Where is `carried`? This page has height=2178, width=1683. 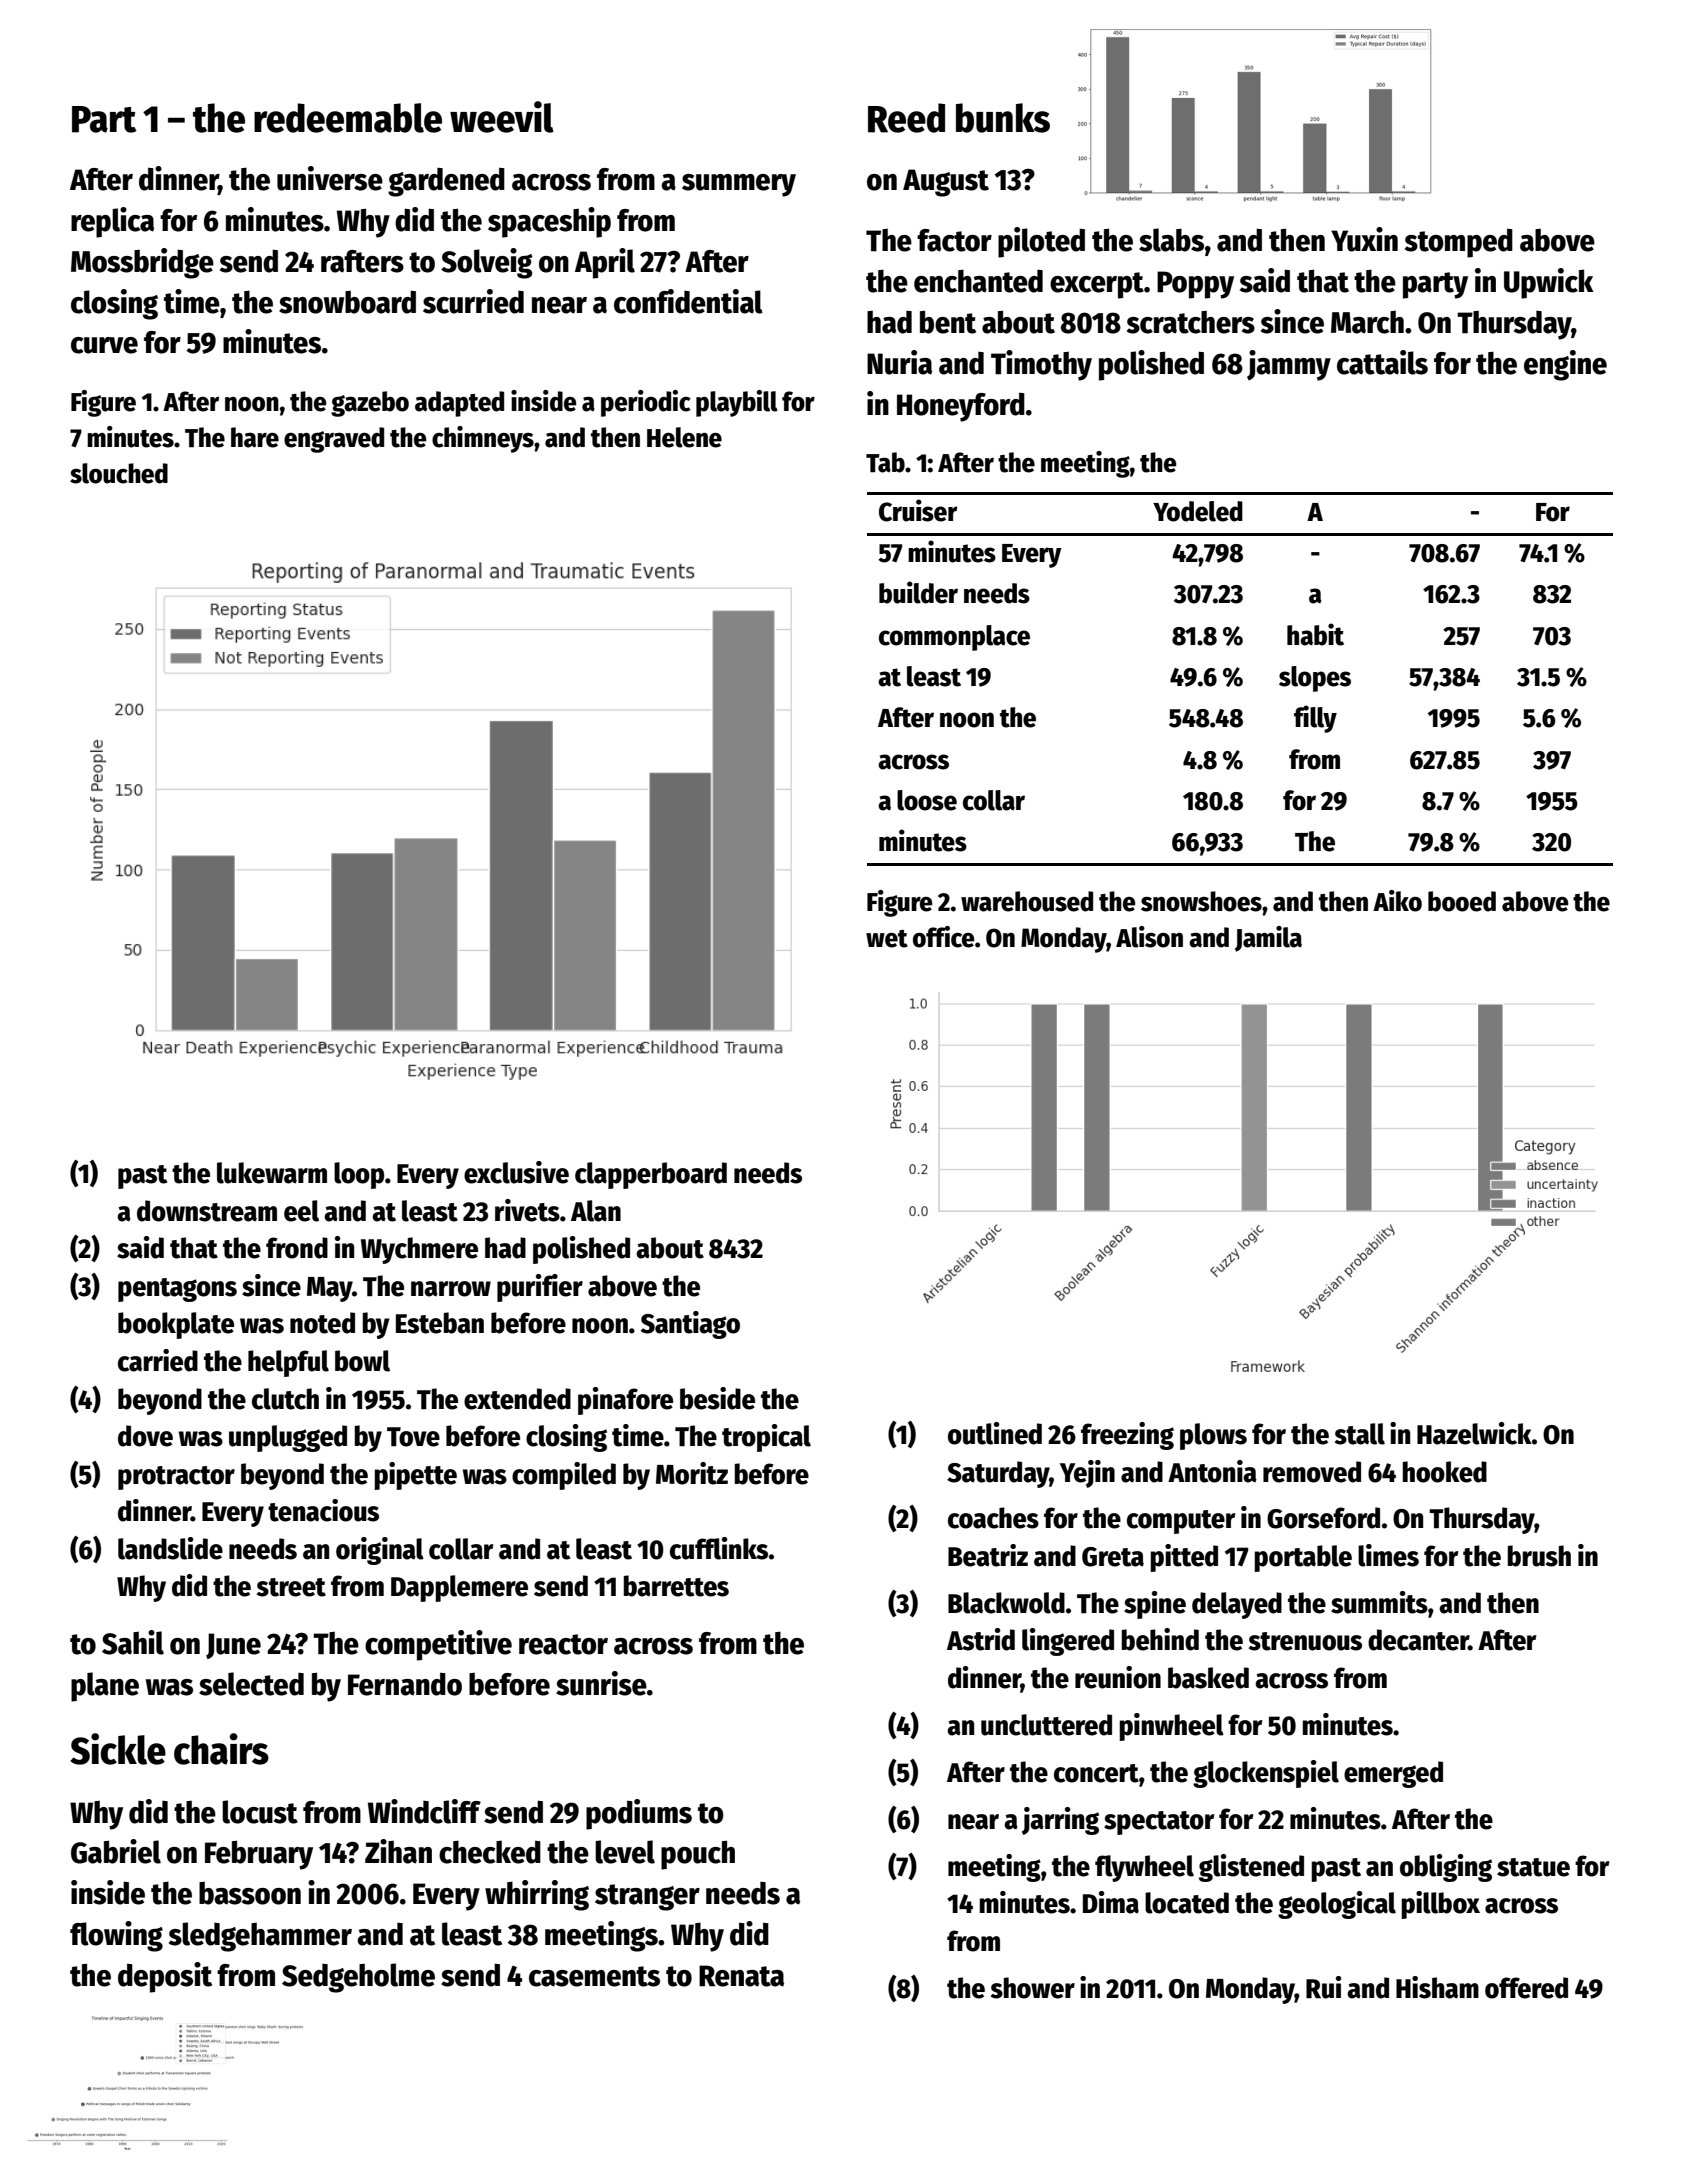
carried is located at coordinates (158, 1360).
